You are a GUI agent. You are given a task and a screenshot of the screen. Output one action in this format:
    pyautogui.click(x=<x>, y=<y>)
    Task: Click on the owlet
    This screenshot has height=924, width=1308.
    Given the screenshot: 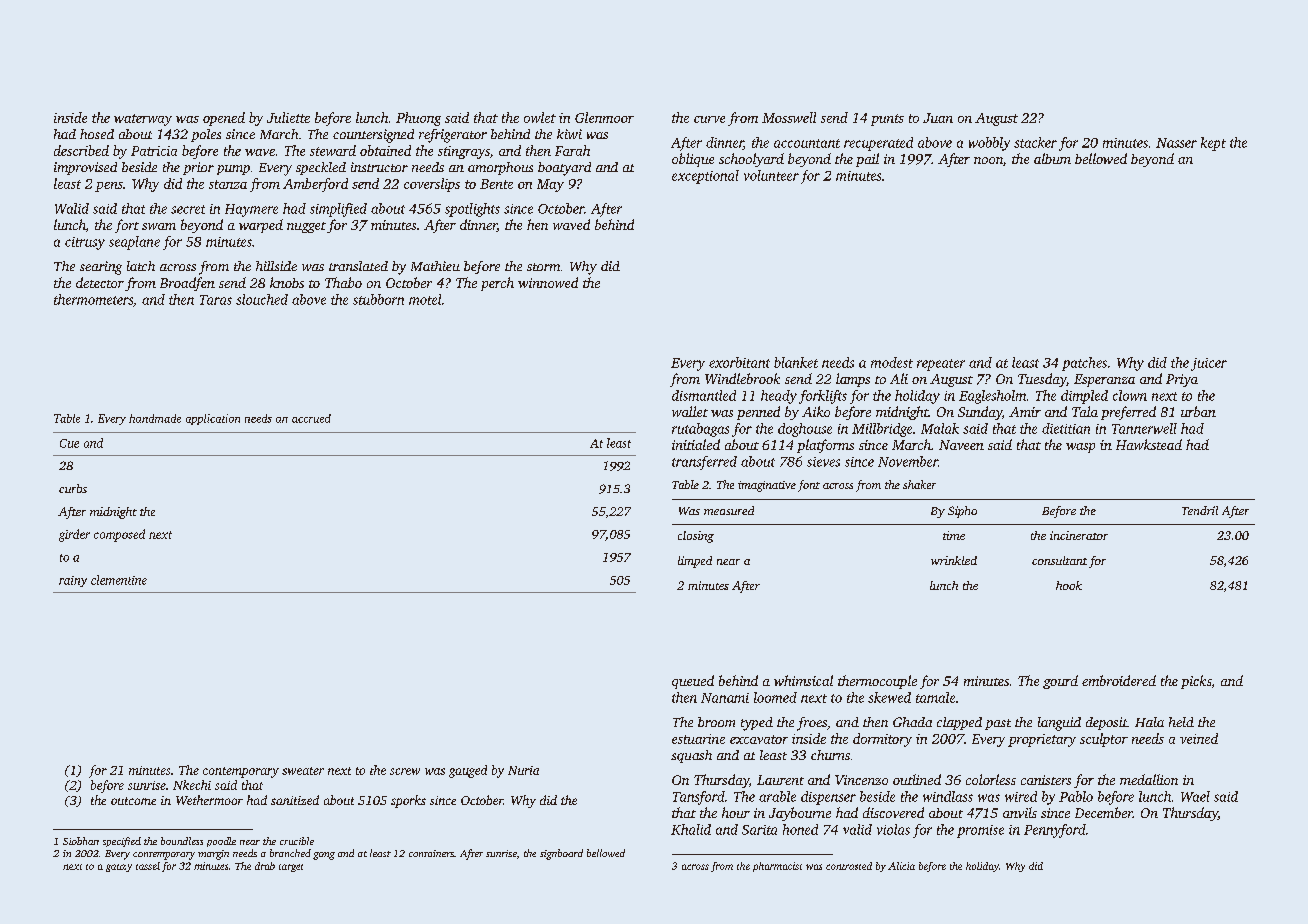 What is the action you would take?
    pyautogui.click(x=540, y=117)
